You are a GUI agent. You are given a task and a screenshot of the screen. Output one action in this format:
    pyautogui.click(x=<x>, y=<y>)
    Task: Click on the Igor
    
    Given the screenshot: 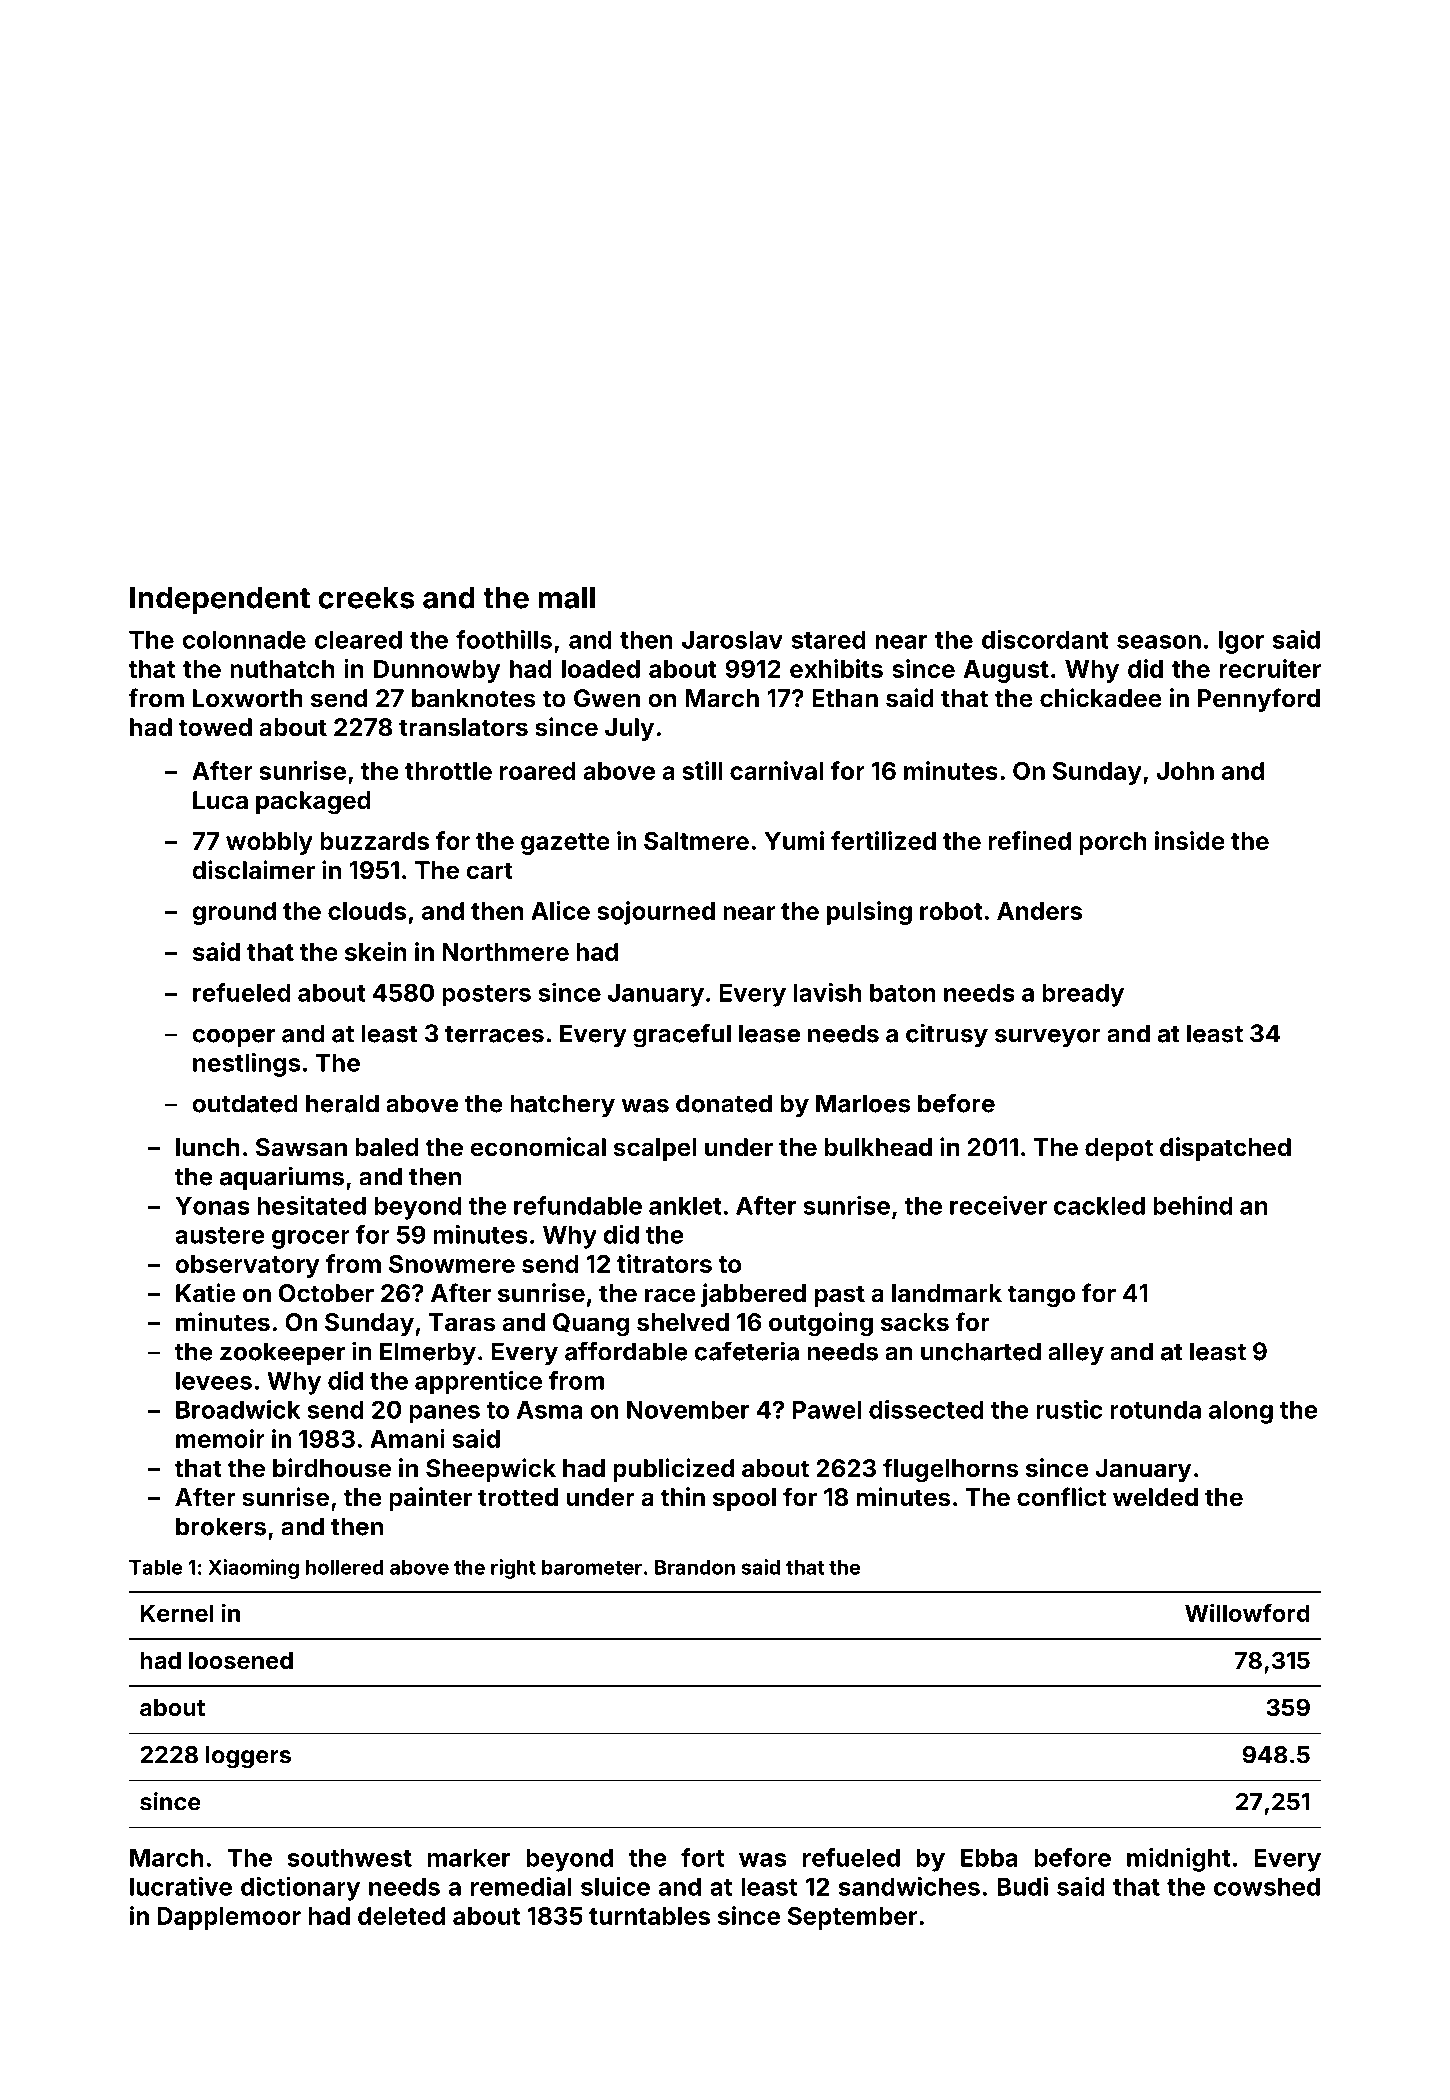 What is the action you would take?
    pyautogui.click(x=1241, y=642)
